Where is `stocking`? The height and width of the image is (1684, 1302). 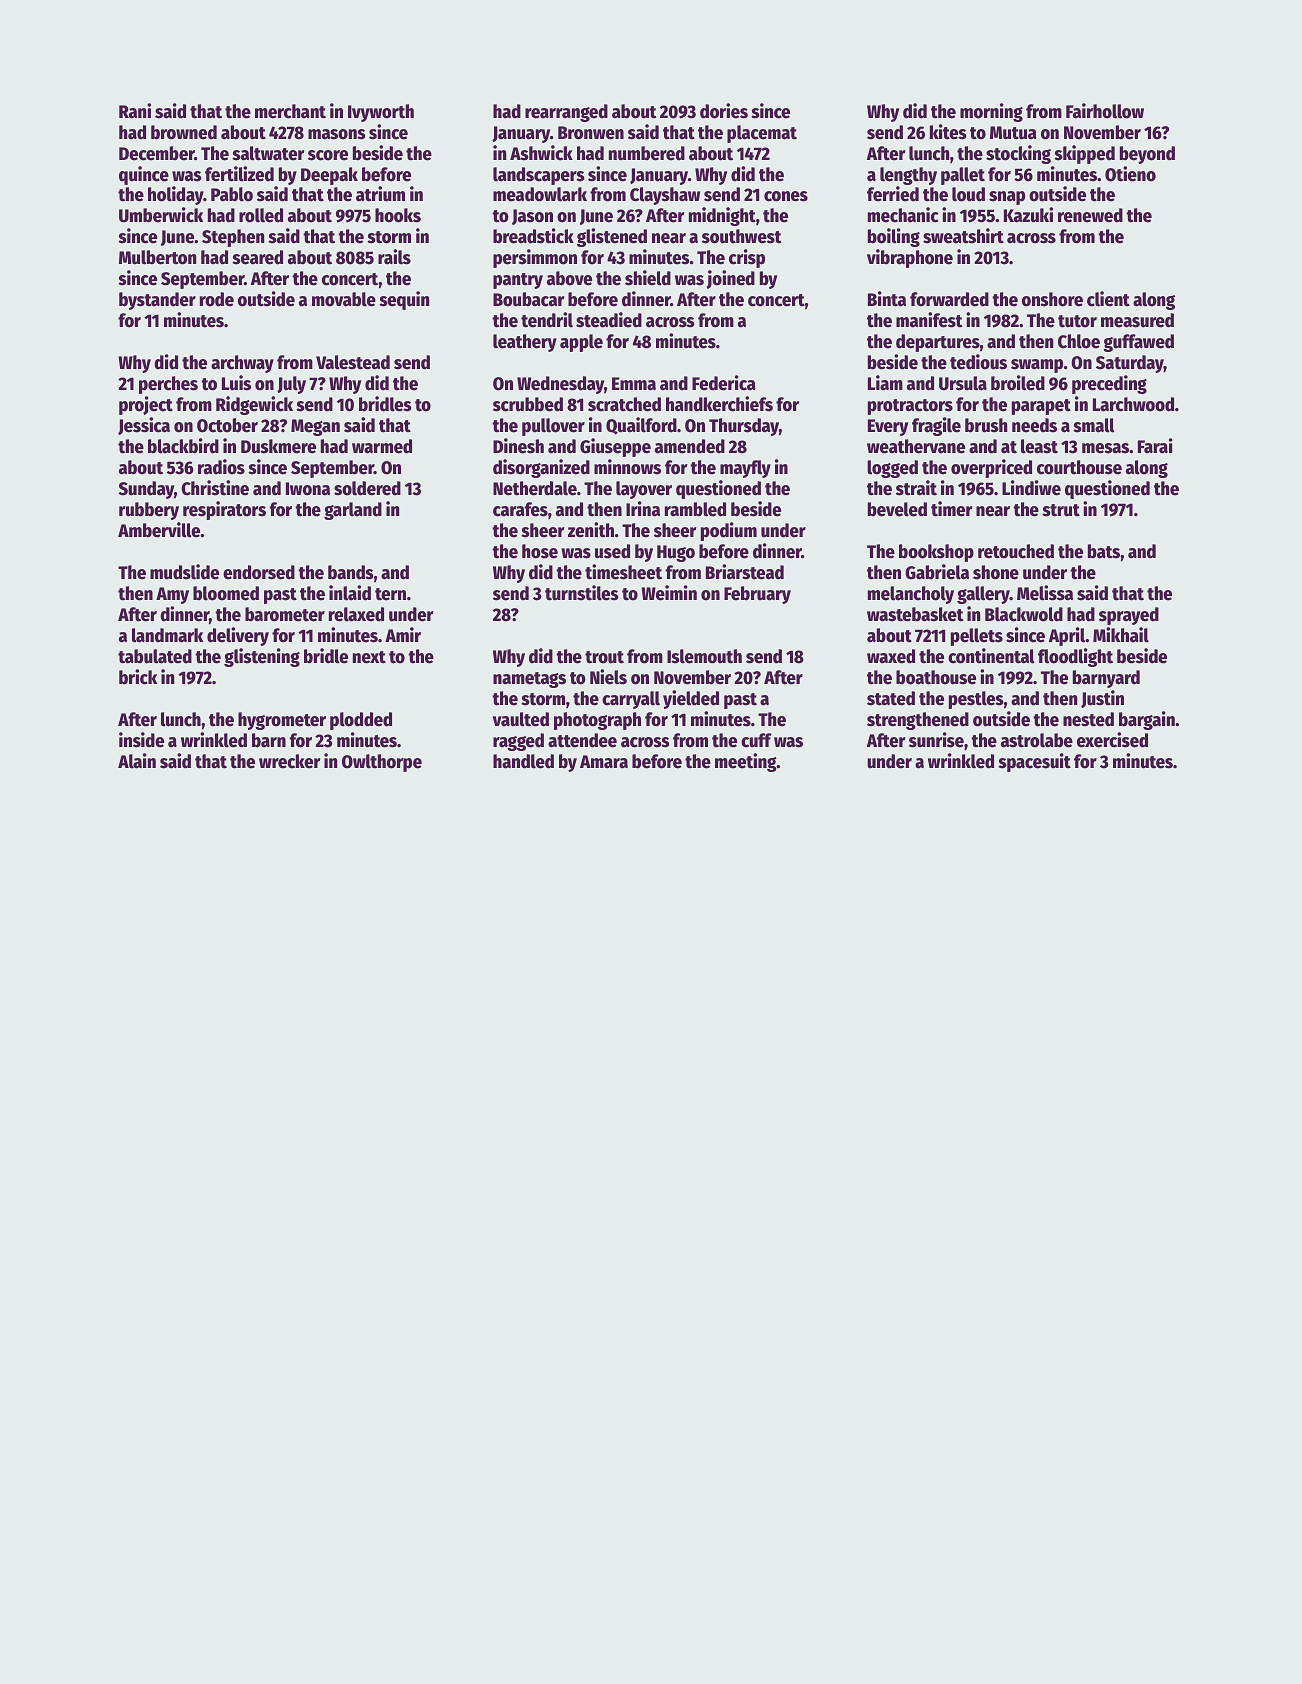 stocking is located at coordinates (1018, 154).
